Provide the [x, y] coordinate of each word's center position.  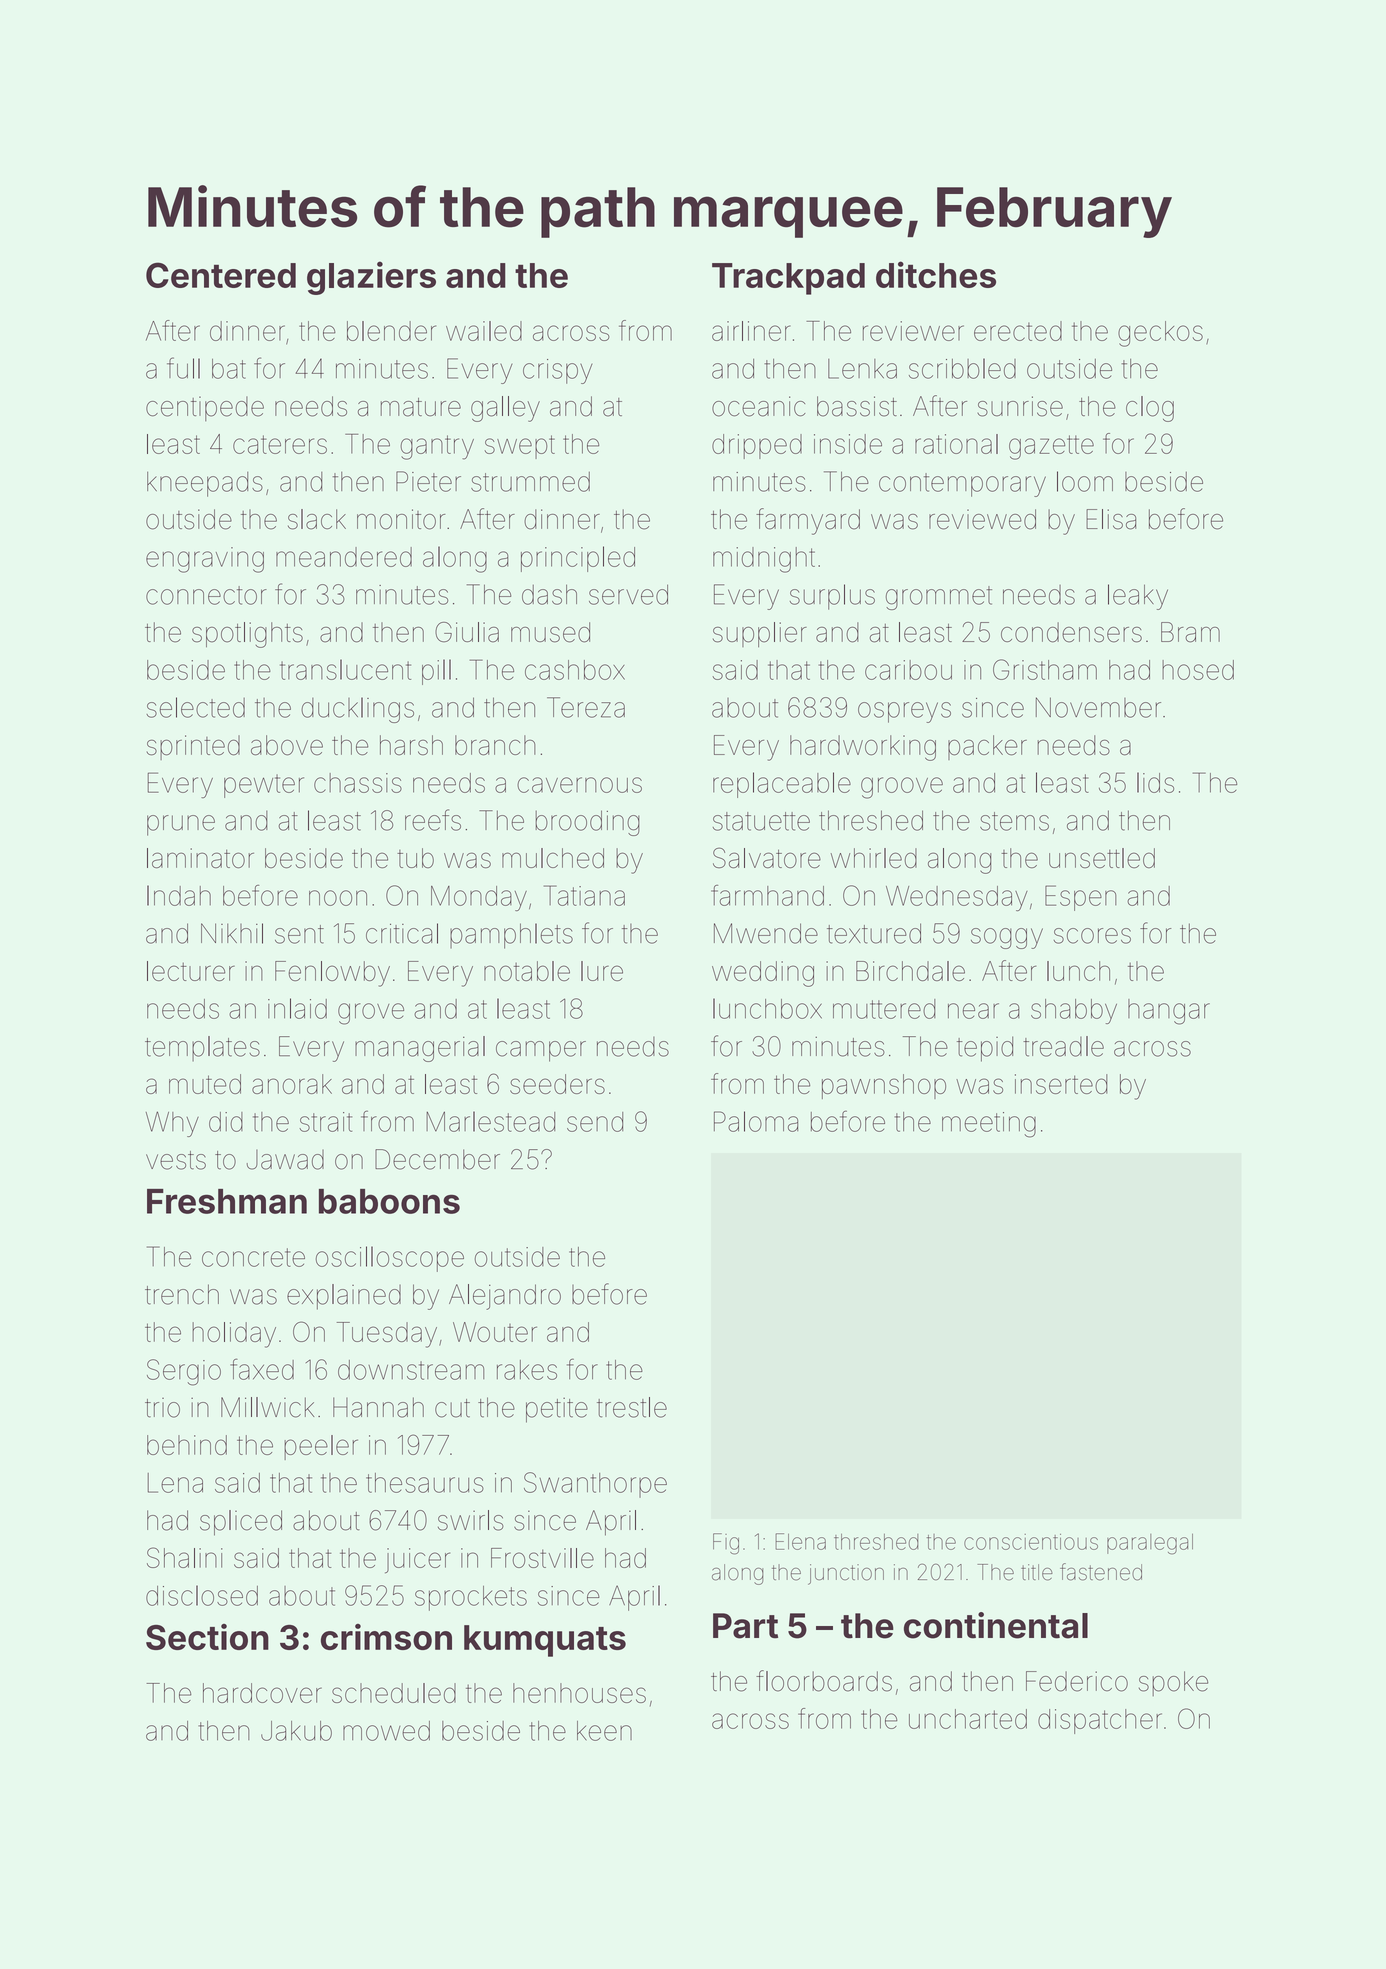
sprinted [193, 747]
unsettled [1102, 858]
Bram [1190, 632]
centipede [205, 408]
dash [549, 594]
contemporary [962, 485]
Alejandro [505, 1297]
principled [578, 559]
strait [325, 1122]
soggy [1007, 938]
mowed [386, 1731]
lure [602, 971]
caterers [280, 444]
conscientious [1031, 1542]
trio [162, 1408]
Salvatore [767, 858]
